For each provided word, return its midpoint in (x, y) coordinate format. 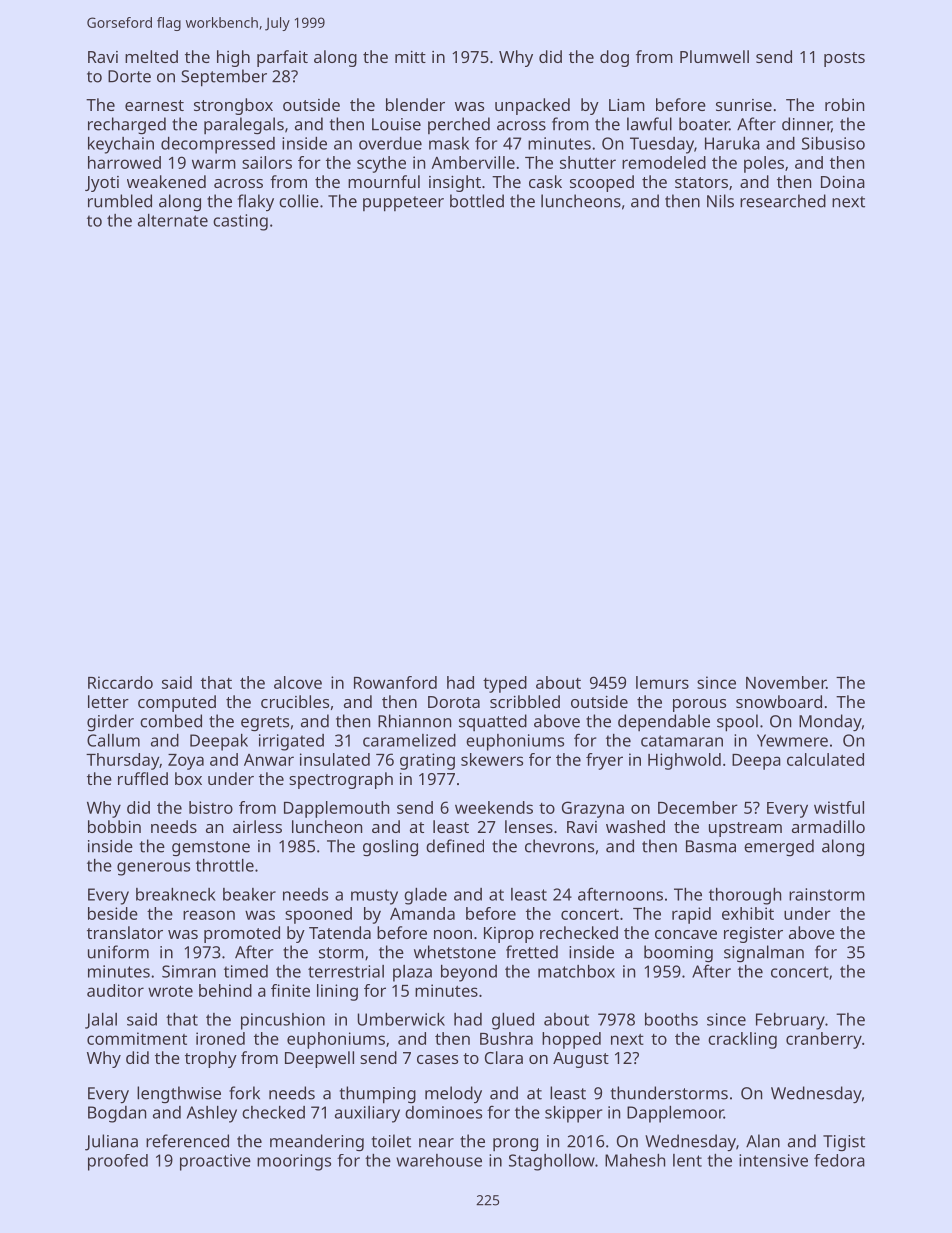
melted (151, 56)
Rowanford (395, 682)
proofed (118, 1162)
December (698, 807)
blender (415, 104)
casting (240, 222)
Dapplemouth (336, 809)
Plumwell (714, 56)
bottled (477, 201)
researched (783, 201)
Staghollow (552, 1162)
